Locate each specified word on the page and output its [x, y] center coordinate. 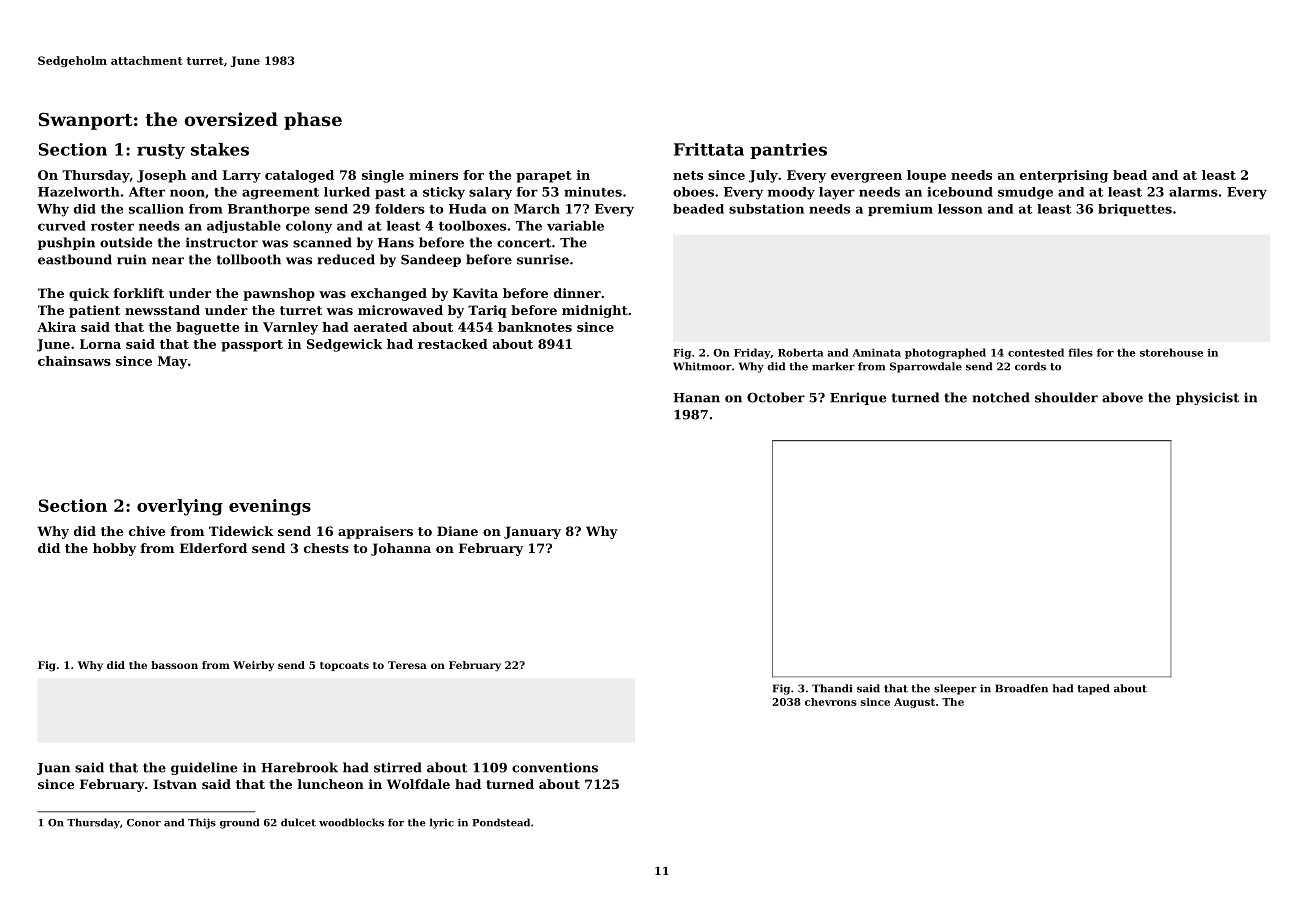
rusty [161, 151]
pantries [788, 151]
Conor [144, 823]
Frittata [709, 149]
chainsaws [74, 361]
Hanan [696, 398]
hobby [114, 549]
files [1080, 352]
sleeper [955, 689]
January [532, 532]
